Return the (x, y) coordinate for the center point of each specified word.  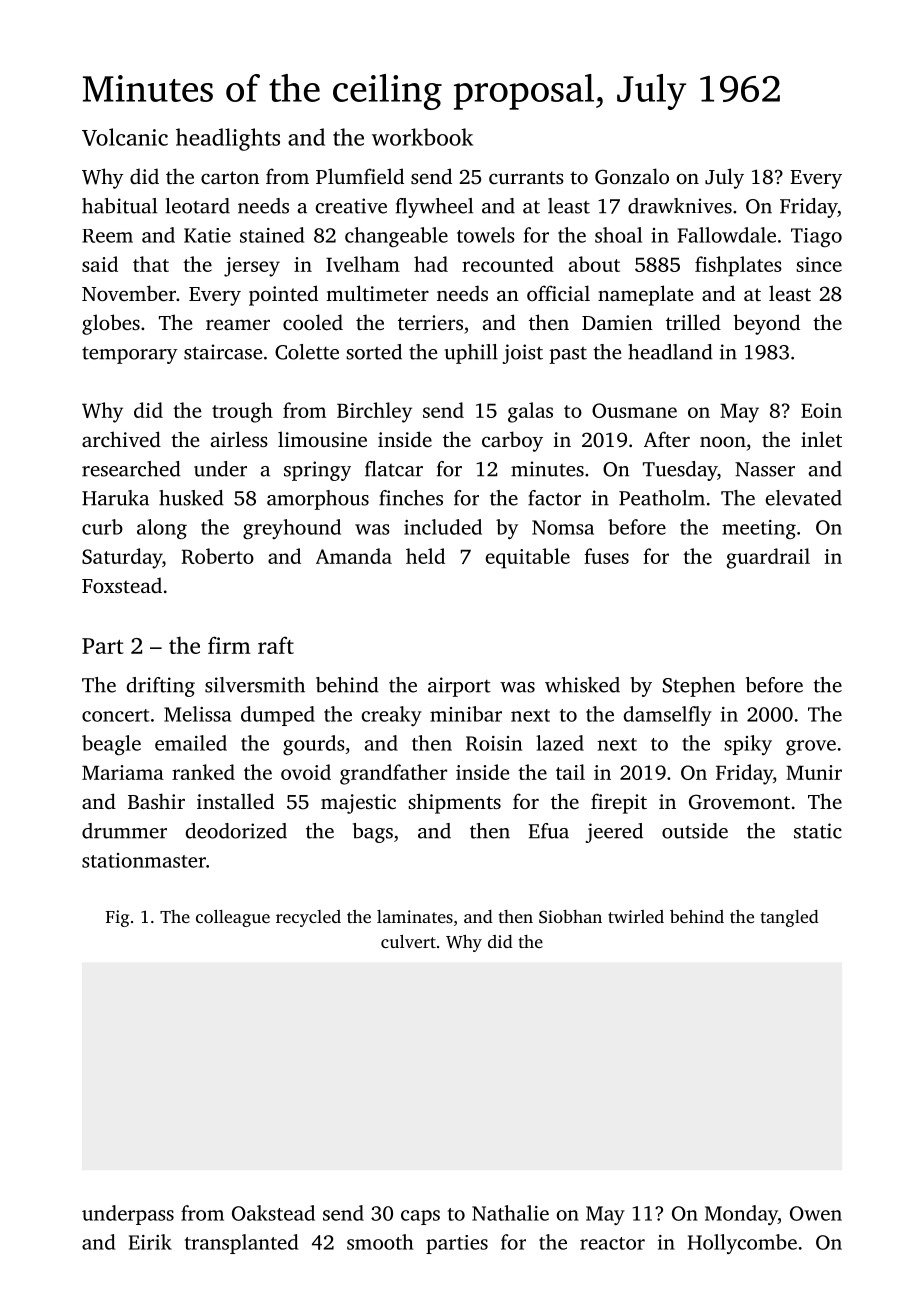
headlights (228, 139)
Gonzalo (632, 176)
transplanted (241, 1244)
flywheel (434, 208)
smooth (380, 1242)
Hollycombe (742, 1244)
